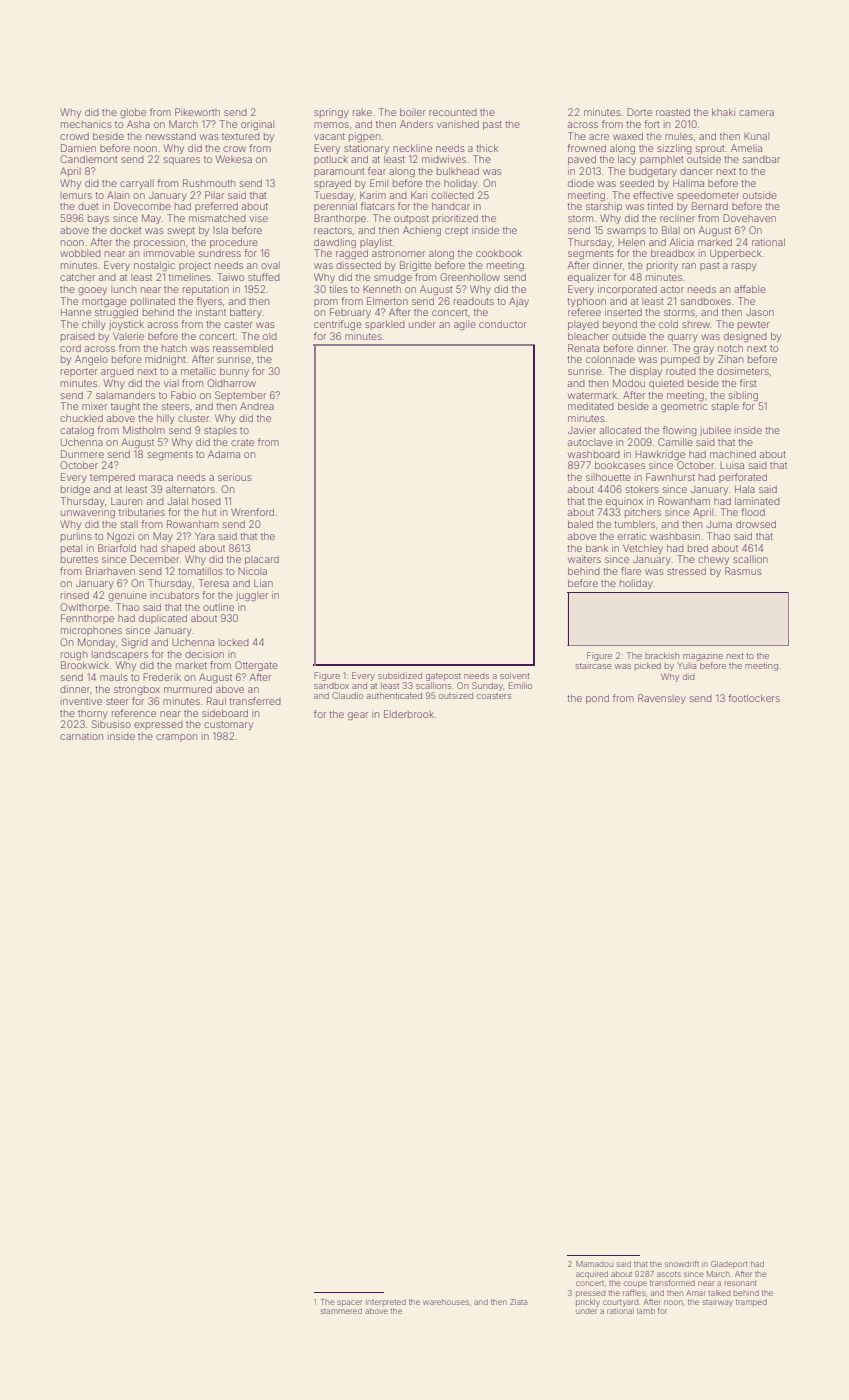 The image size is (849, 1400). What do you see at coordinates (176, 738) in the screenshot?
I see `crampon` at bounding box center [176, 738].
